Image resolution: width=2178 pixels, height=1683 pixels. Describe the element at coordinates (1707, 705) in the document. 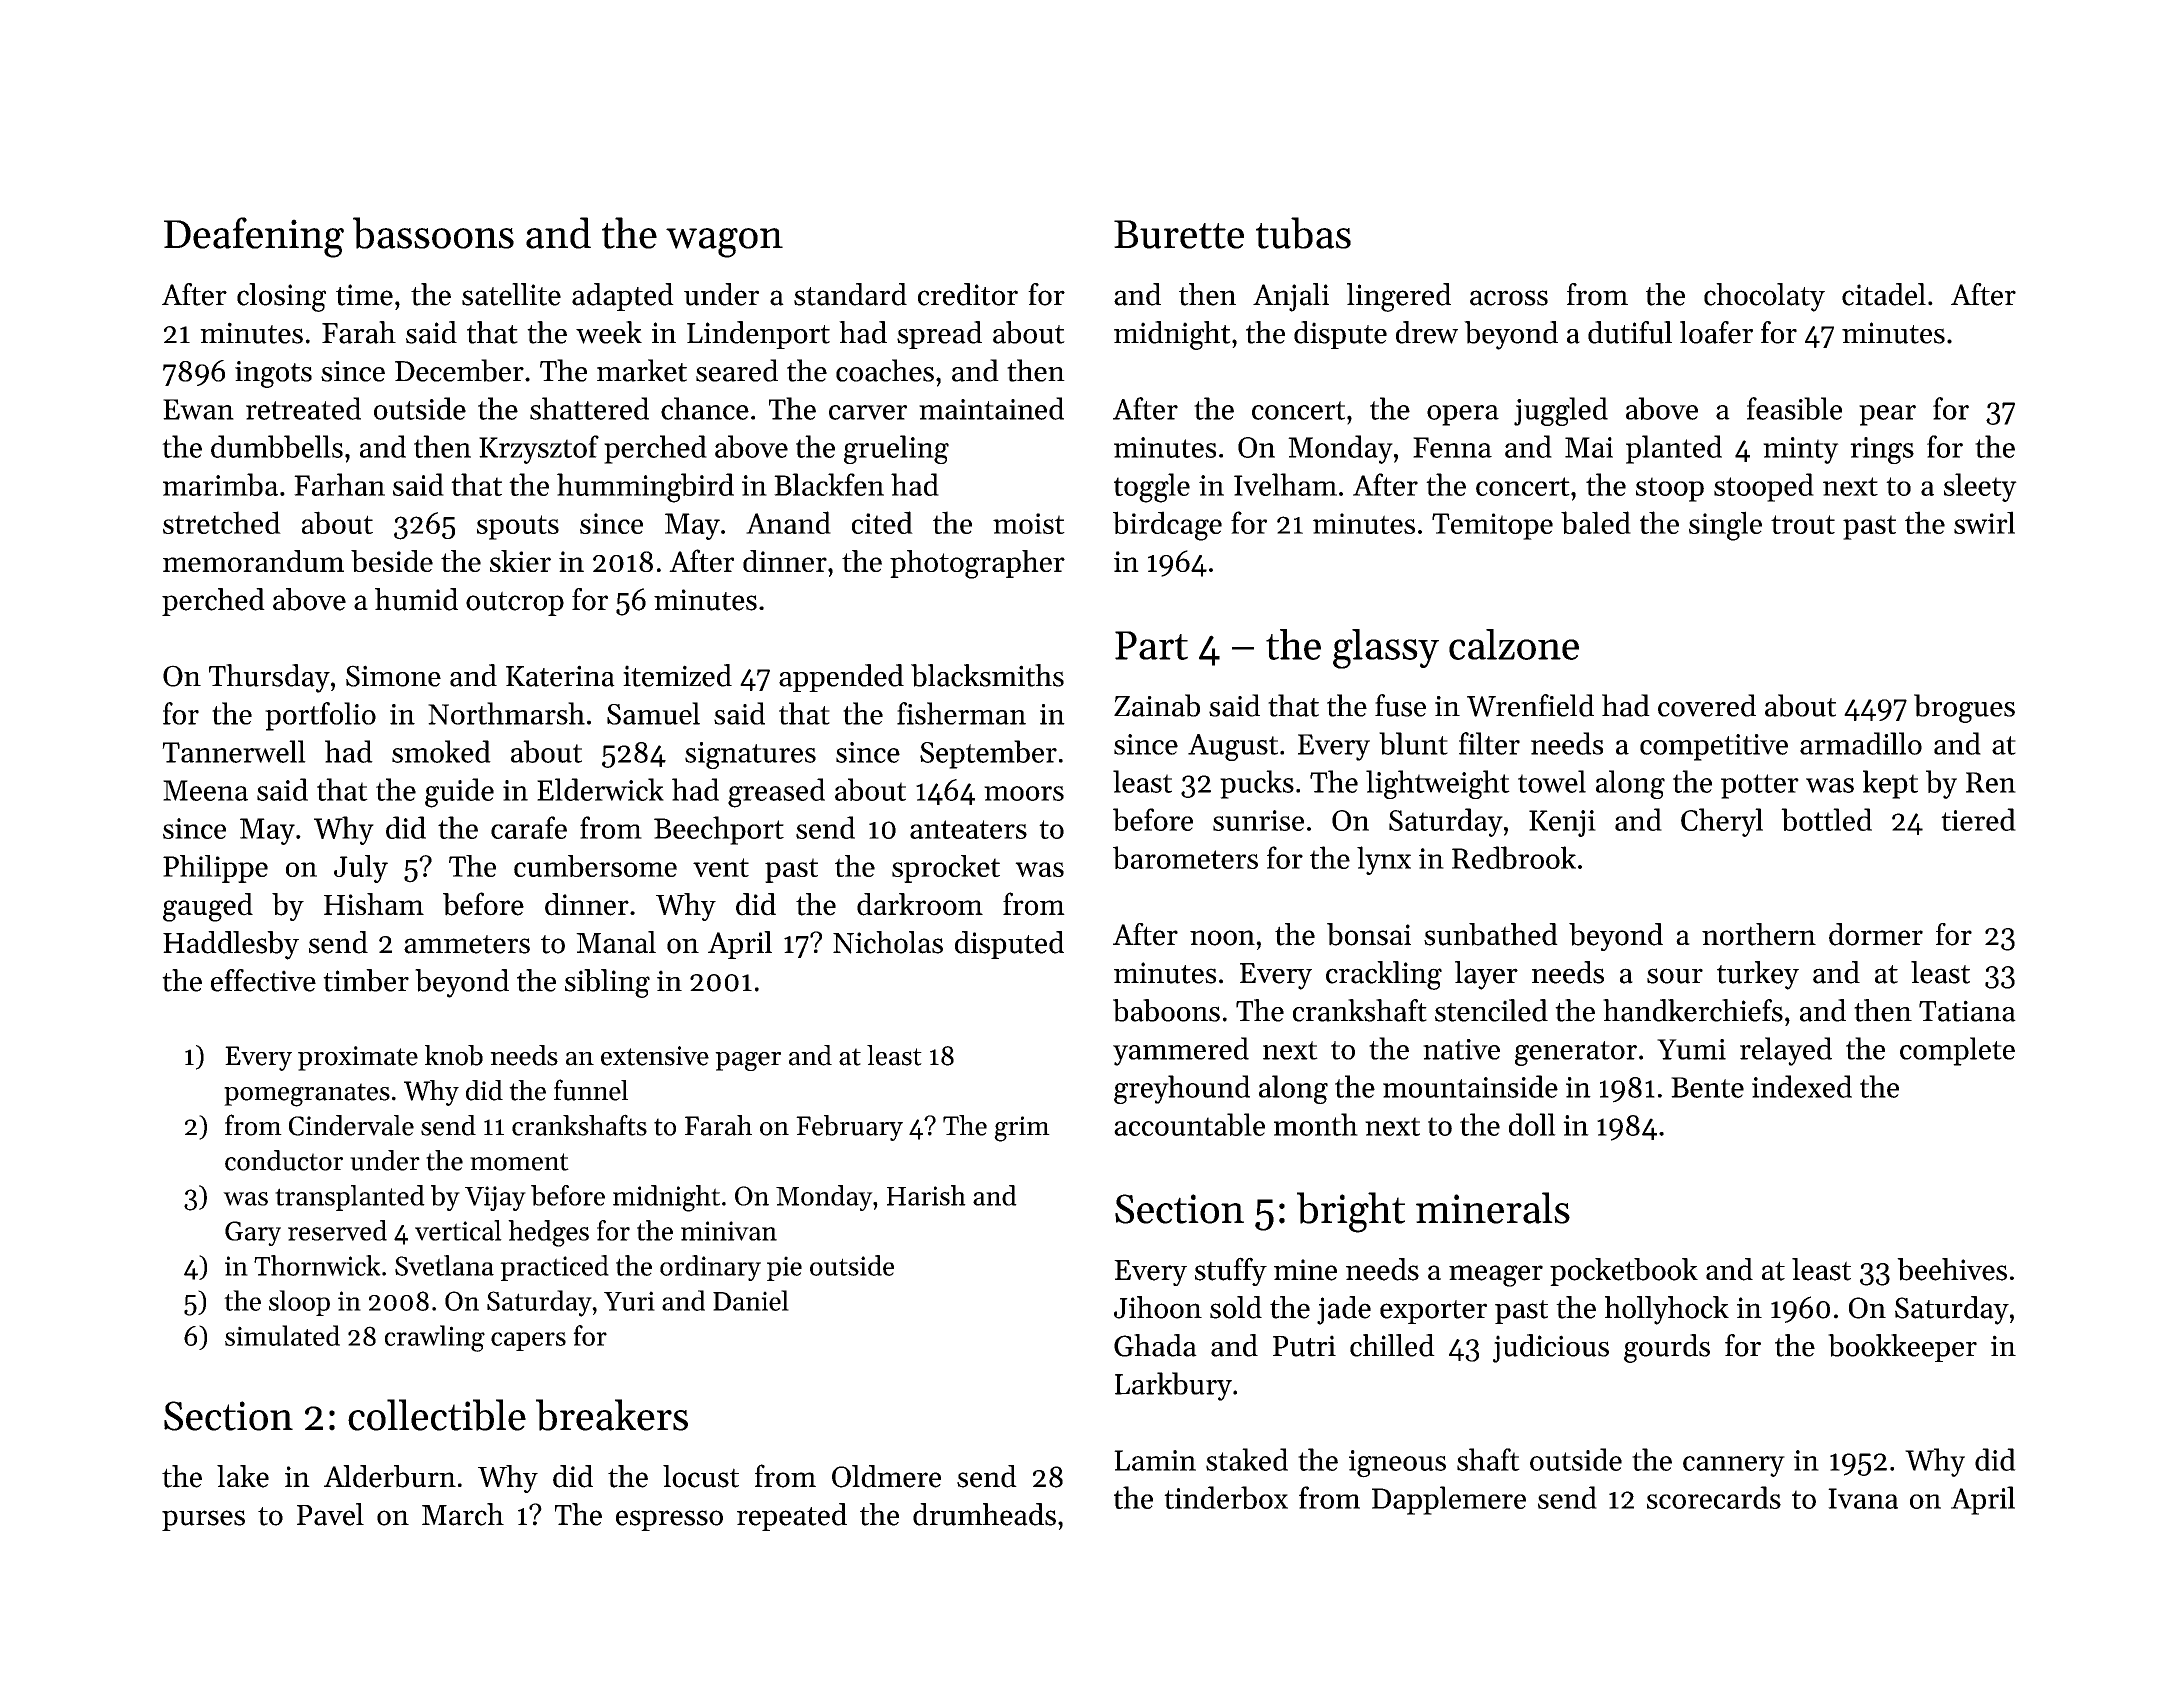

I see `covered` at that location.
